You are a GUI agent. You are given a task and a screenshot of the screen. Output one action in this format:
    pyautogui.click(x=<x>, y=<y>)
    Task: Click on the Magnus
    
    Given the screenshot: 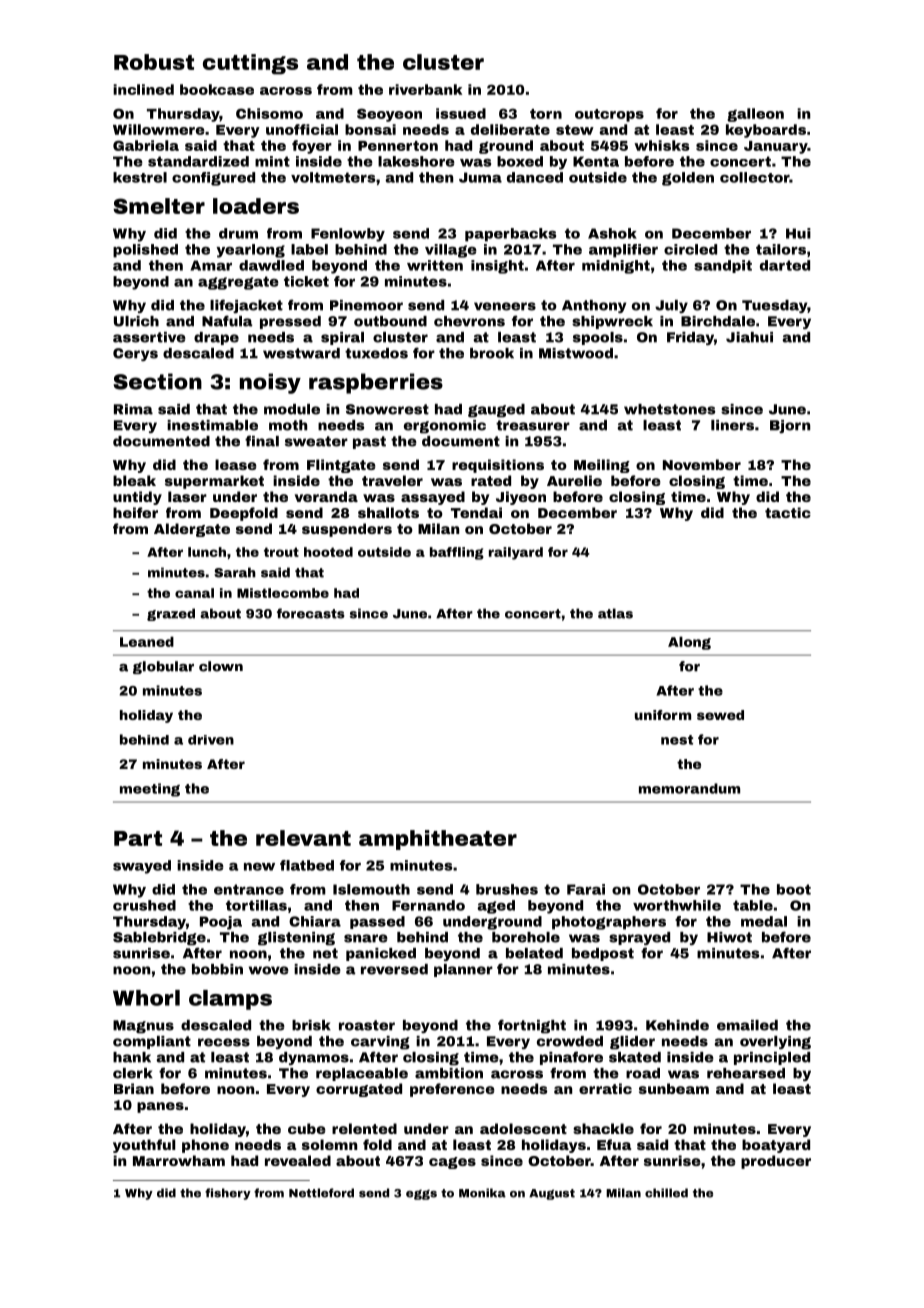 What is the action you would take?
    pyautogui.click(x=143, y=1027)
